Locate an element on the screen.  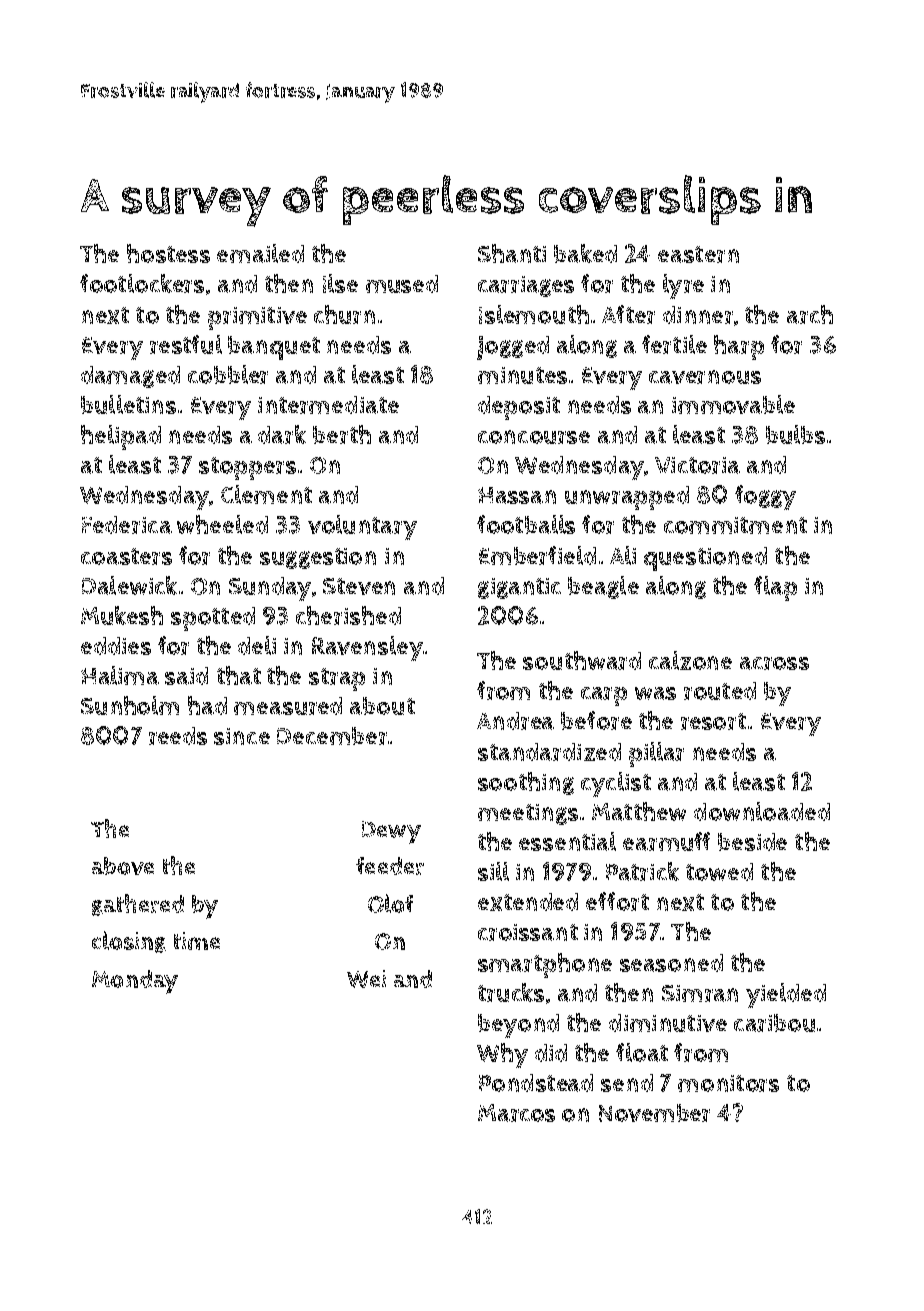
bulbs is located at coordinates (795, 434).
